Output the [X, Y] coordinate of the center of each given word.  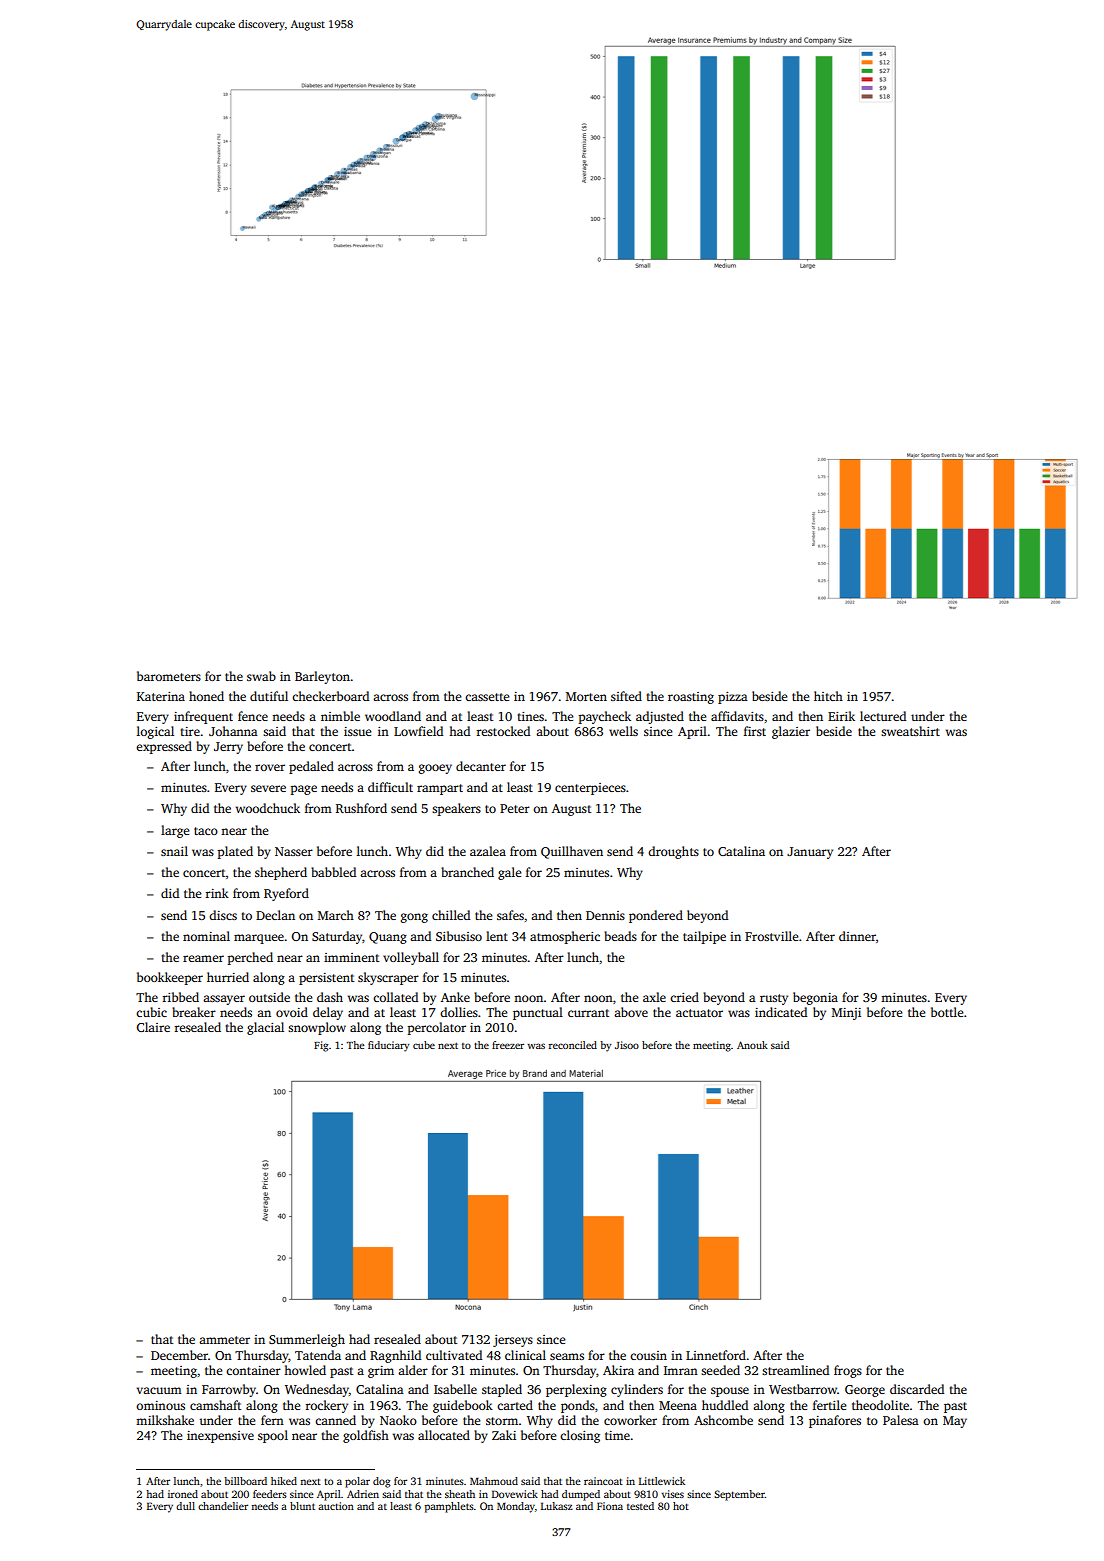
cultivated [454, 1355]
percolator [437, 1028]
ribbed [180, 997]
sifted [626, 696]
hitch [828, 696]
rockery [326, 1406]
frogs [848, 1371]
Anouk [752, 1045]
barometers [169, 676]
